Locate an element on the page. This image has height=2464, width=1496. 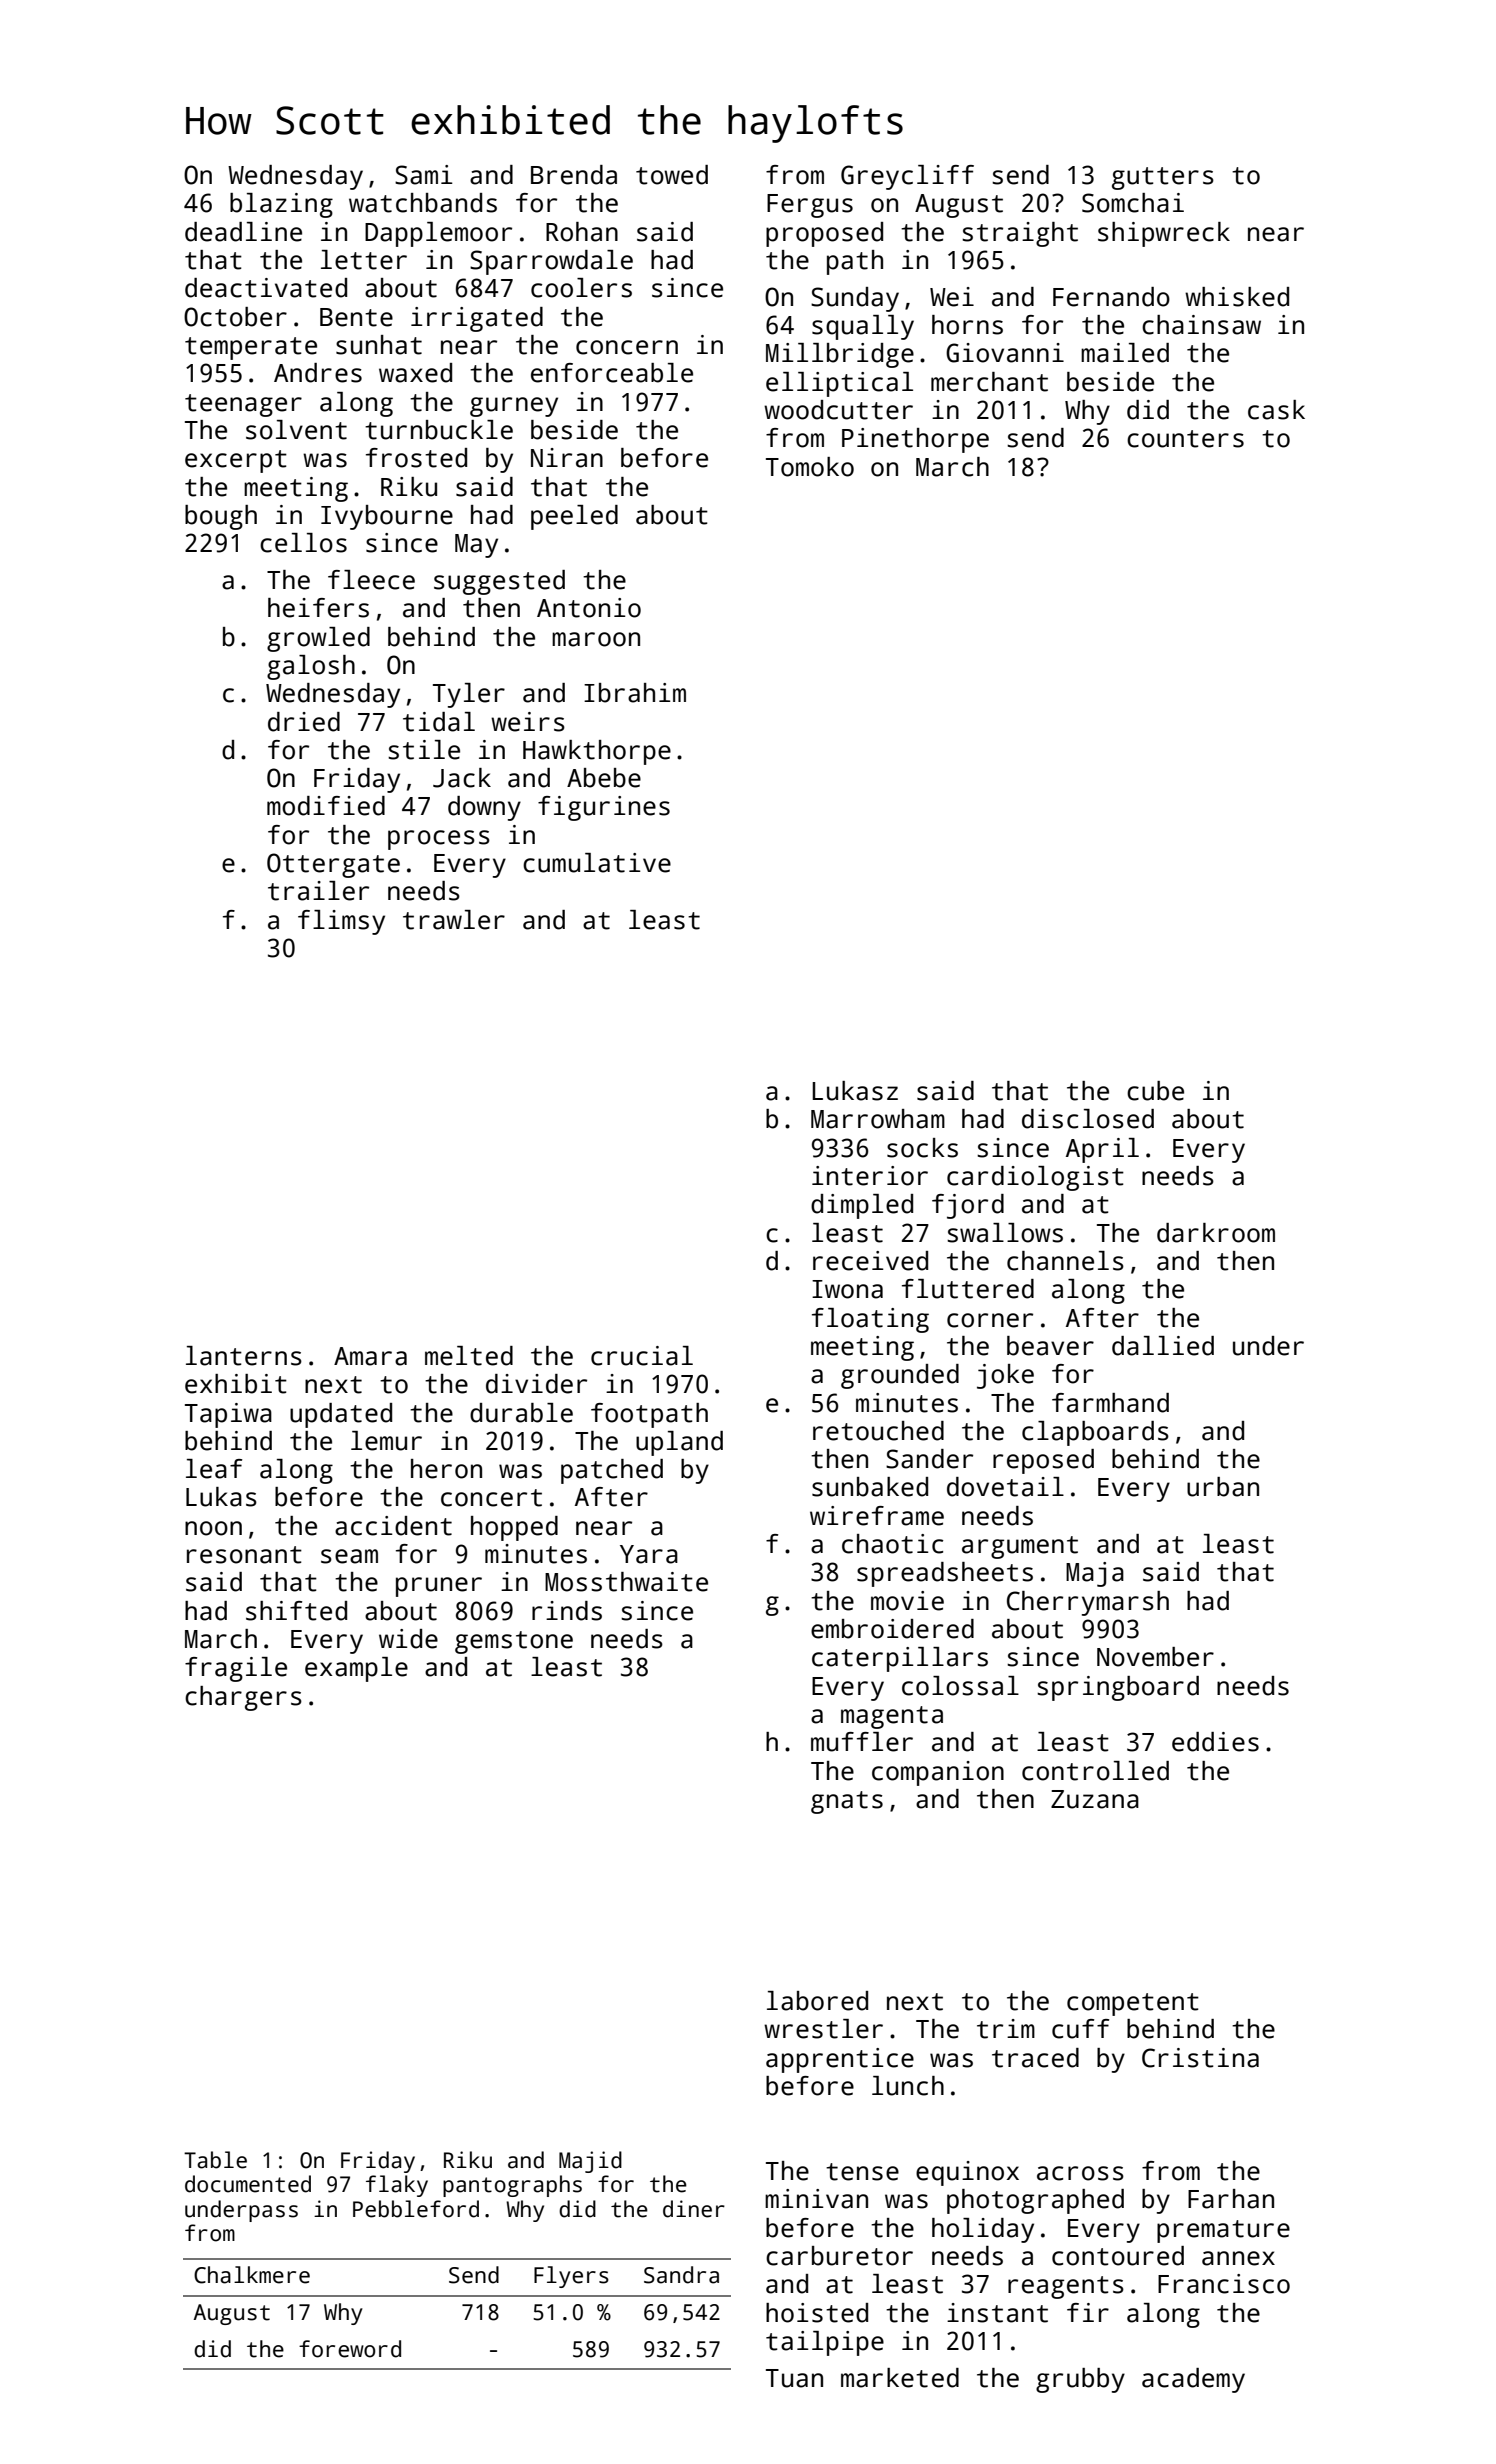
cube is located at coordinates (1155, 1091).
